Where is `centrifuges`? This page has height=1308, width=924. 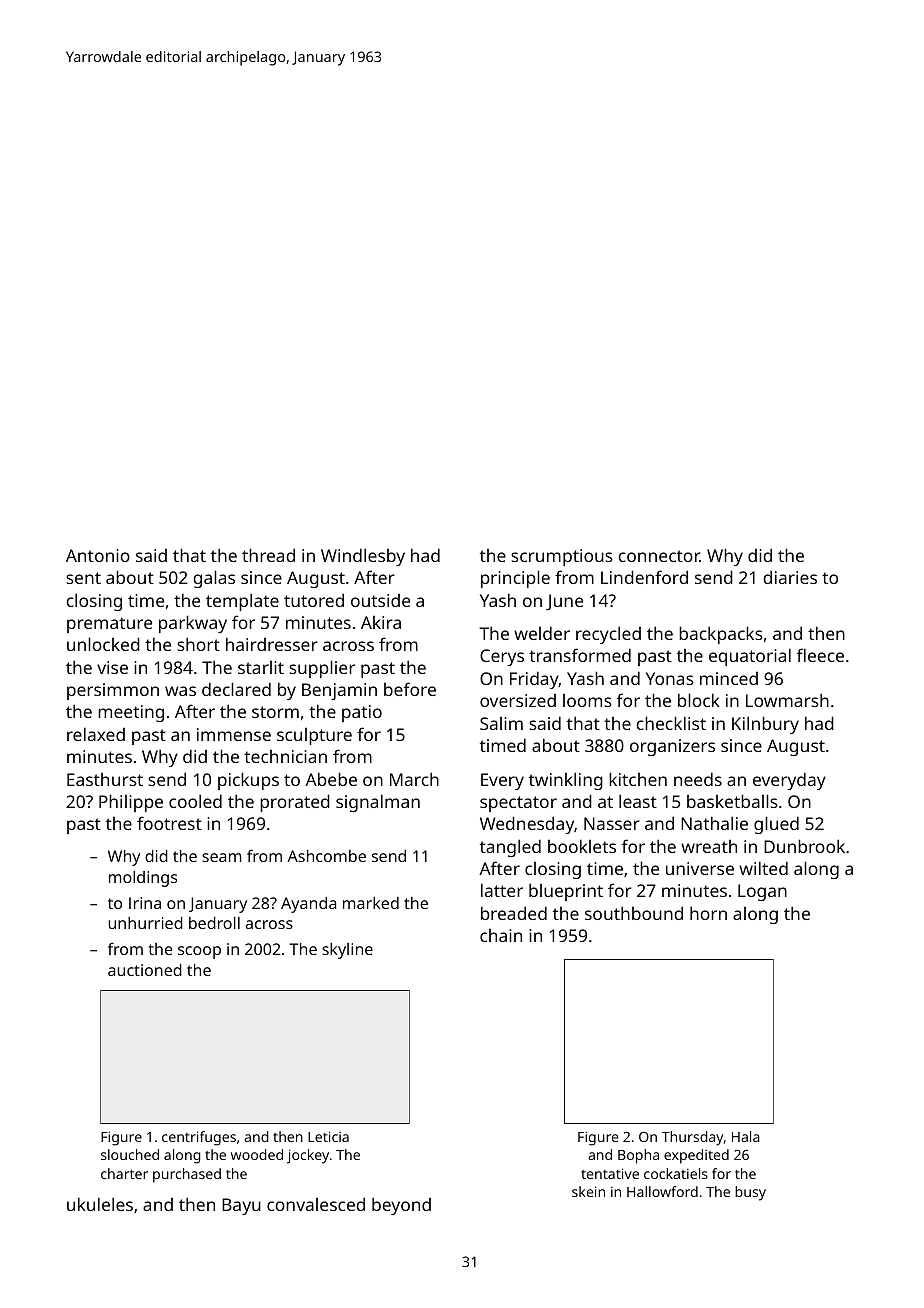
centrifuges is located at coordinates (199, 1138).
